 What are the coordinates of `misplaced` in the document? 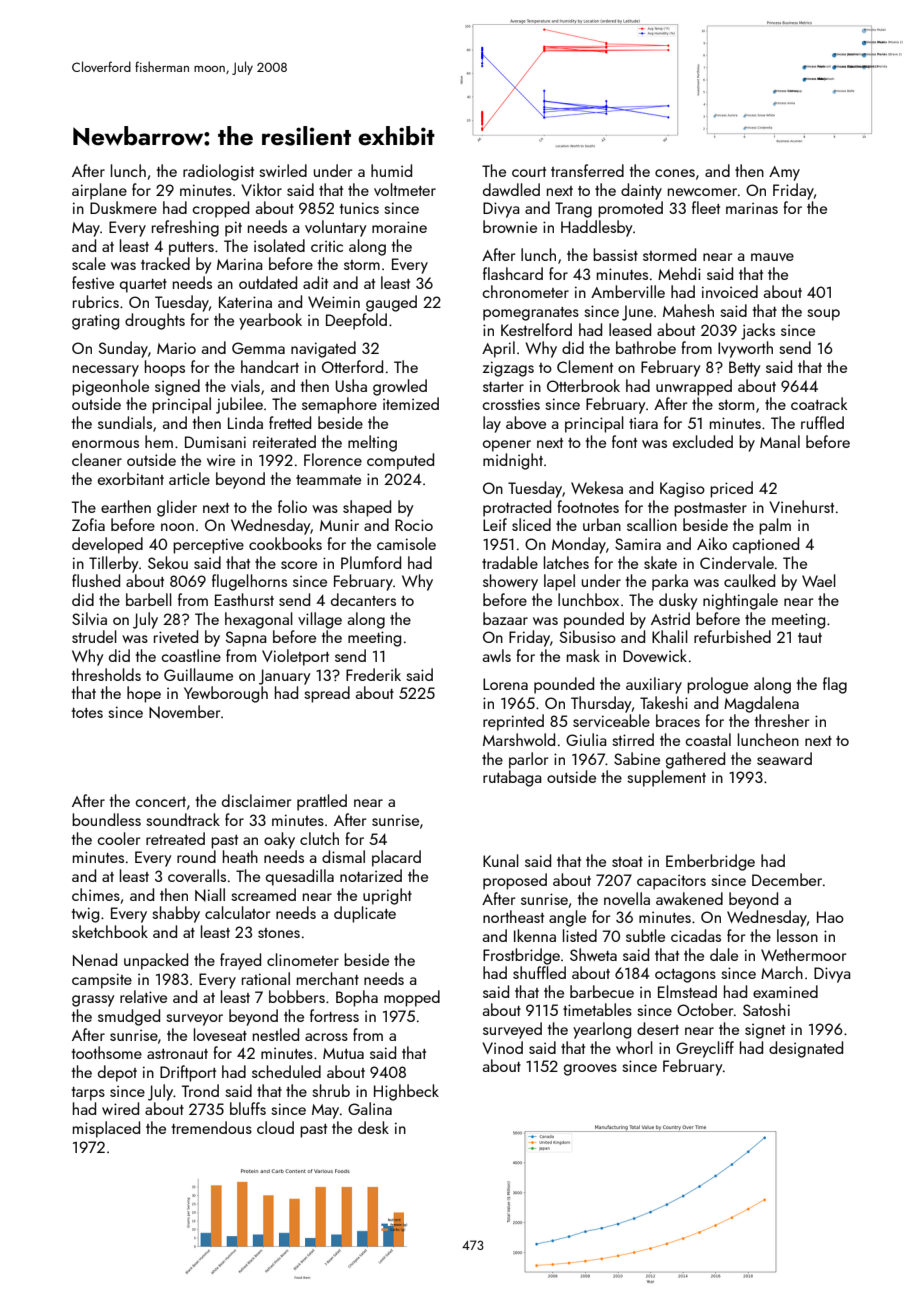 It's located at (106, 1129).
